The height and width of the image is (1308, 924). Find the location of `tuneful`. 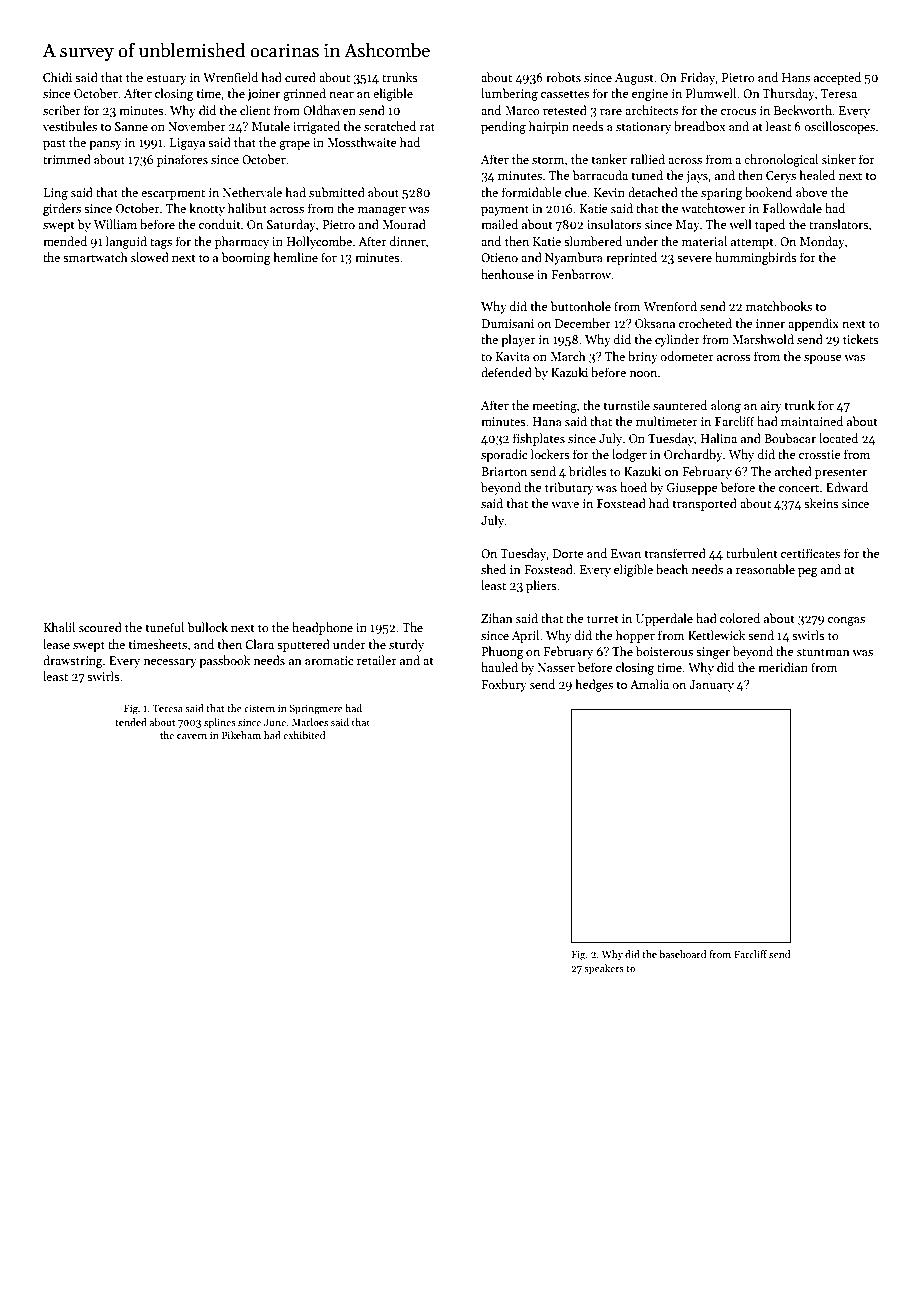

tuneful is located at coordinates (164, 627).
